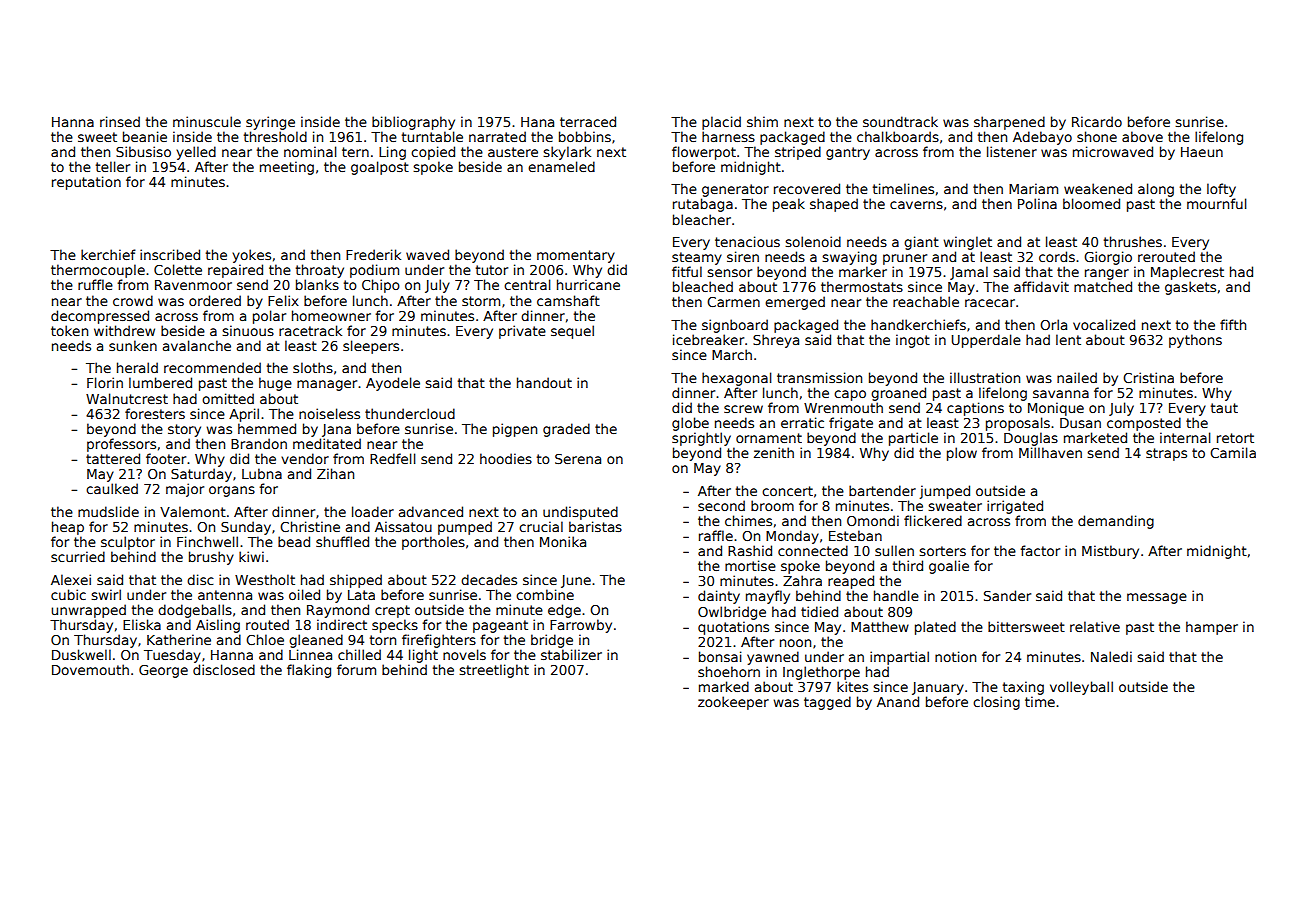 The image size is (1308, 924). What do you see at coordinates (356, 669) in the screenshot?
I see `forum` at bounding box center [356, 669].
